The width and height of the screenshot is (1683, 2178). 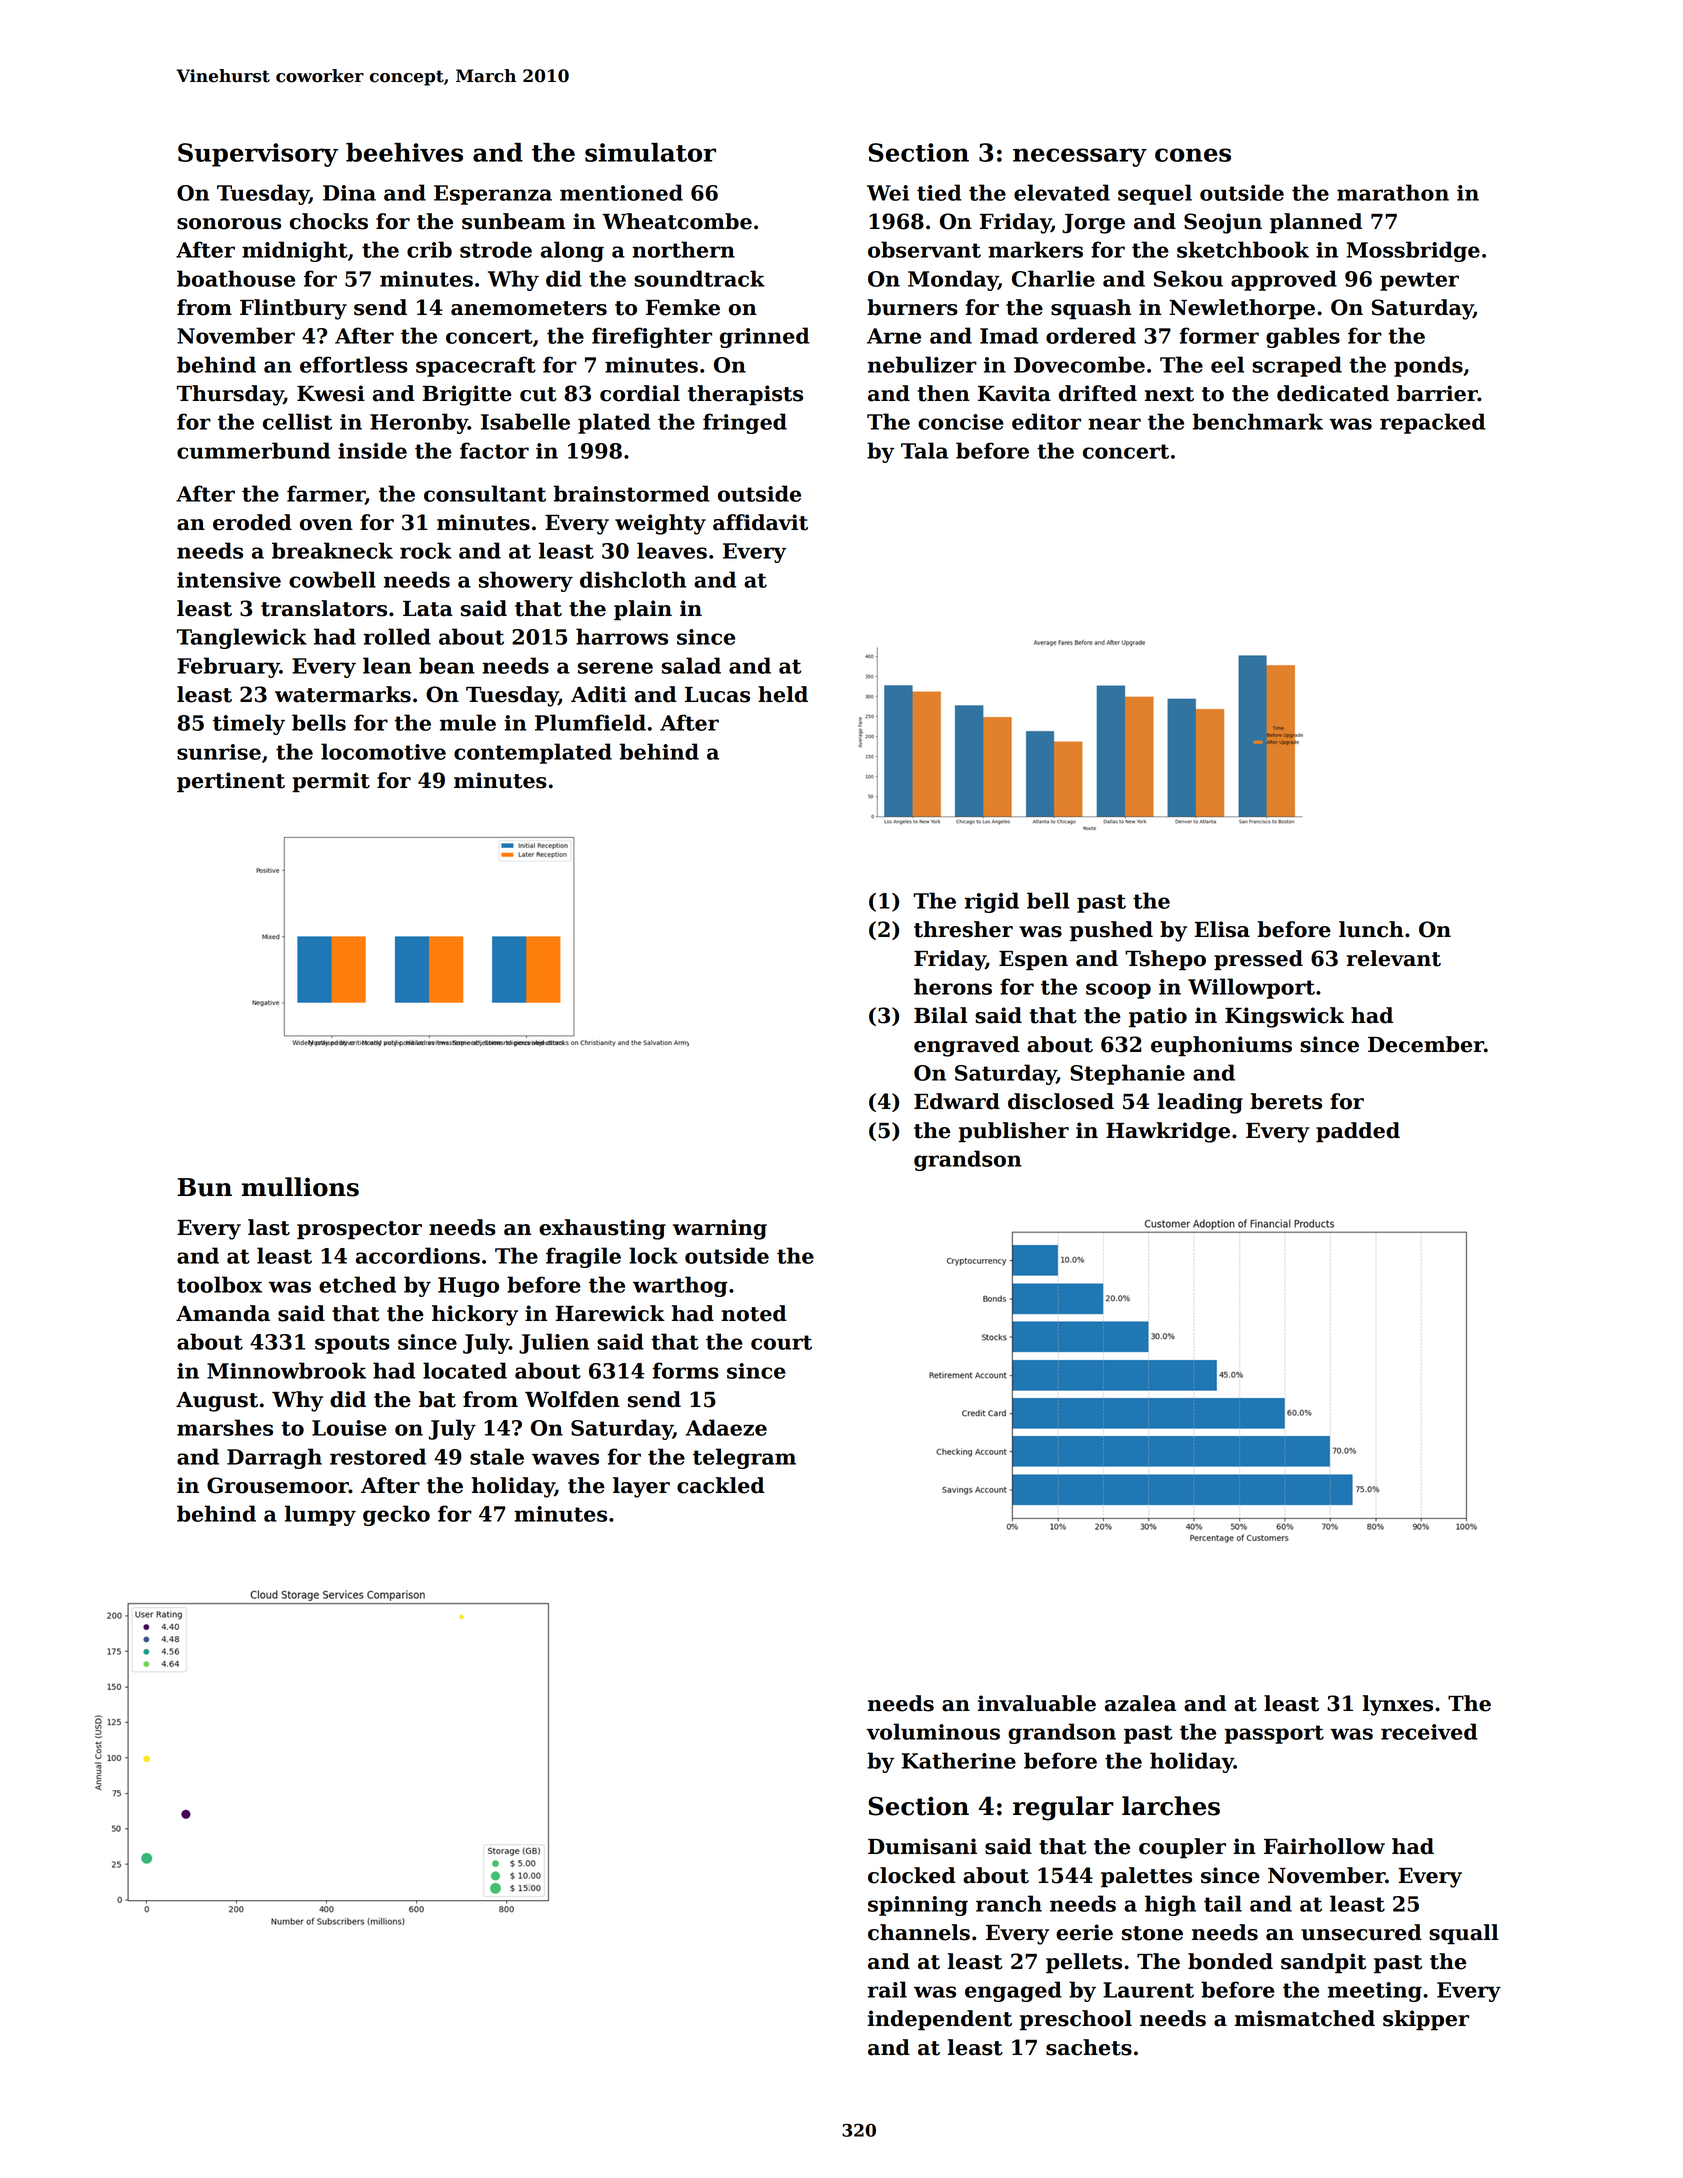 I want to click on independent, so click(x=940, y=2020).
